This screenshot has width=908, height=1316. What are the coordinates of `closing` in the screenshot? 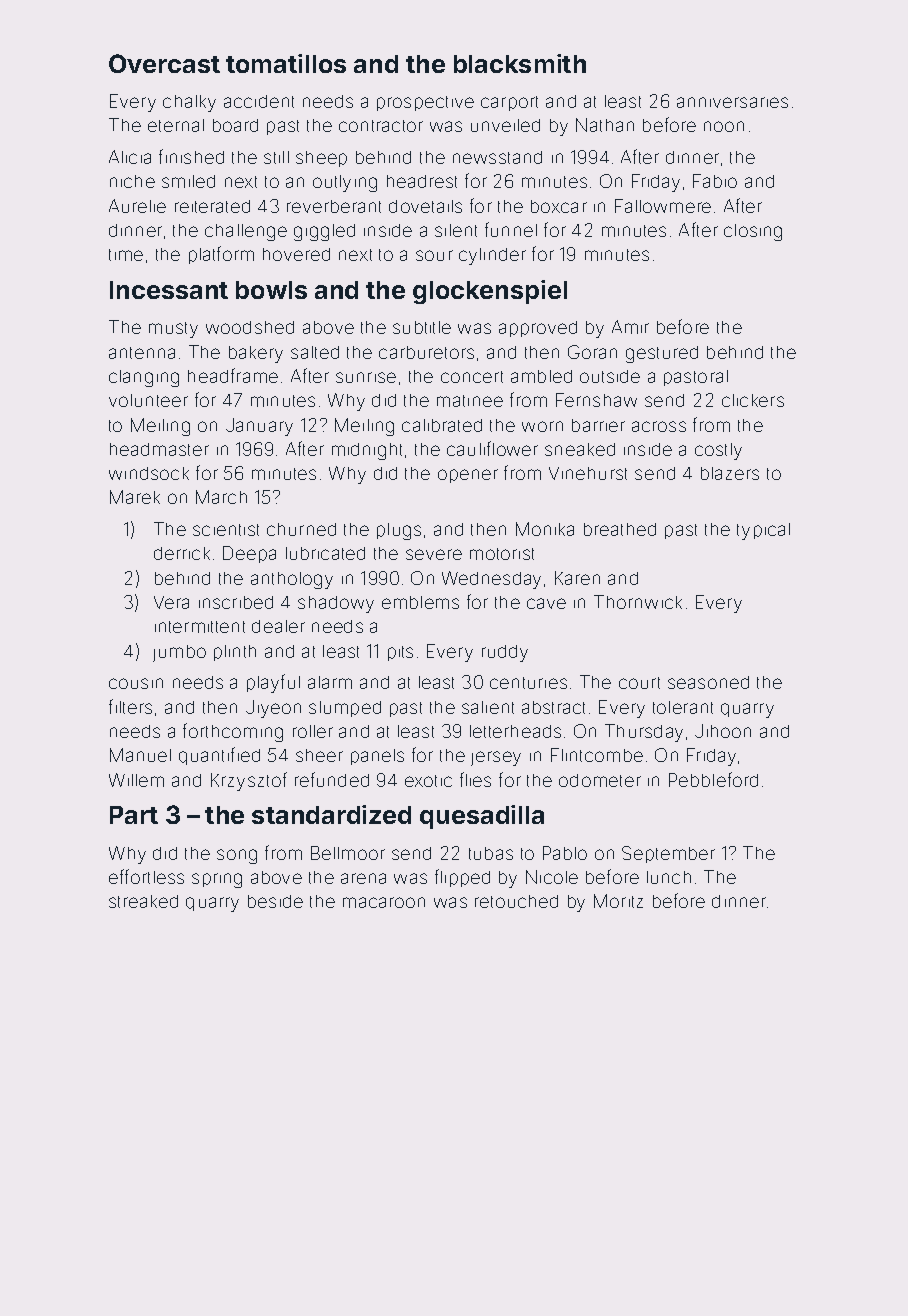 It's located at (753, 232).
